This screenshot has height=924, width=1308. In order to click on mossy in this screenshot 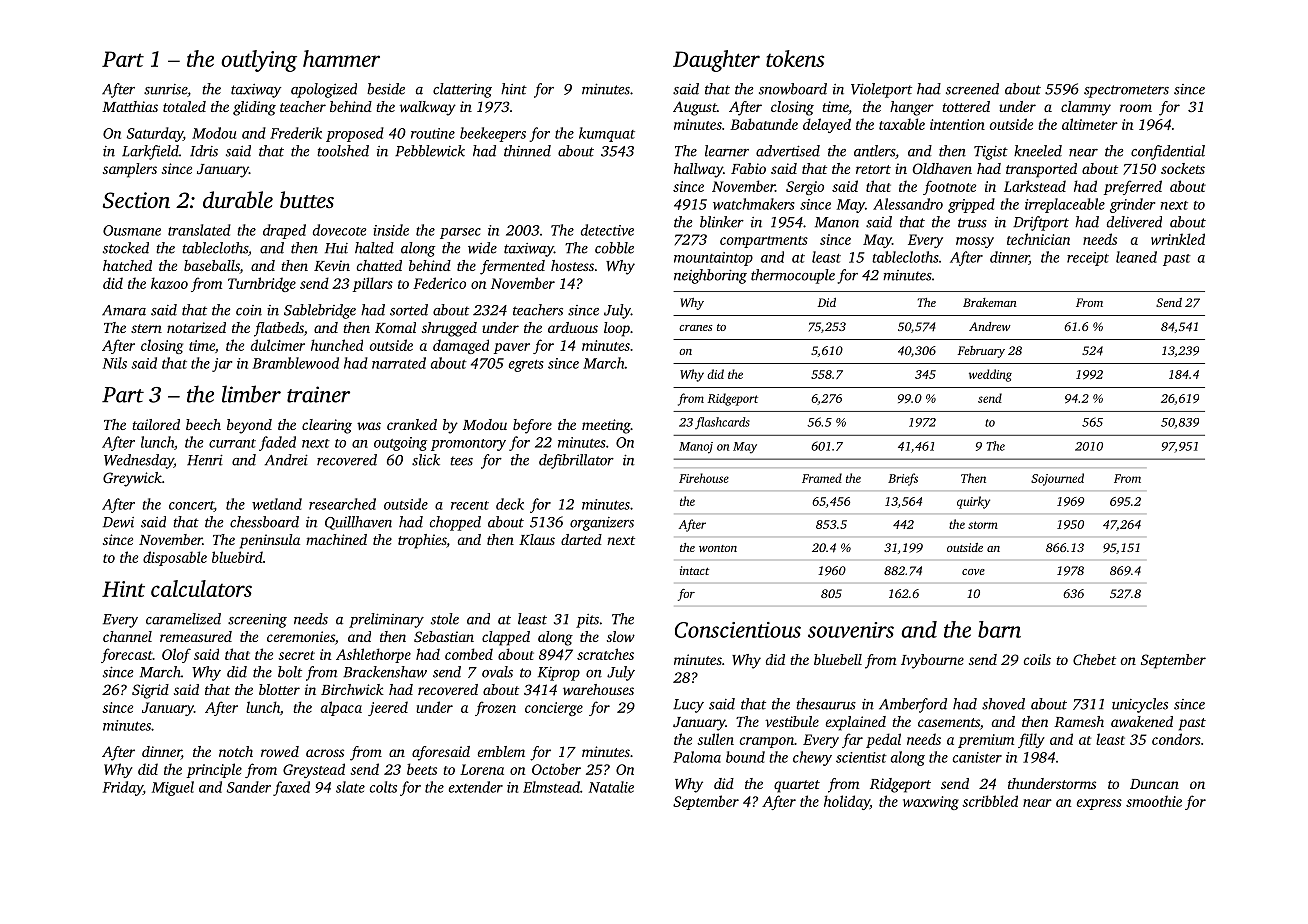, I will do `click(975, 242)`.
